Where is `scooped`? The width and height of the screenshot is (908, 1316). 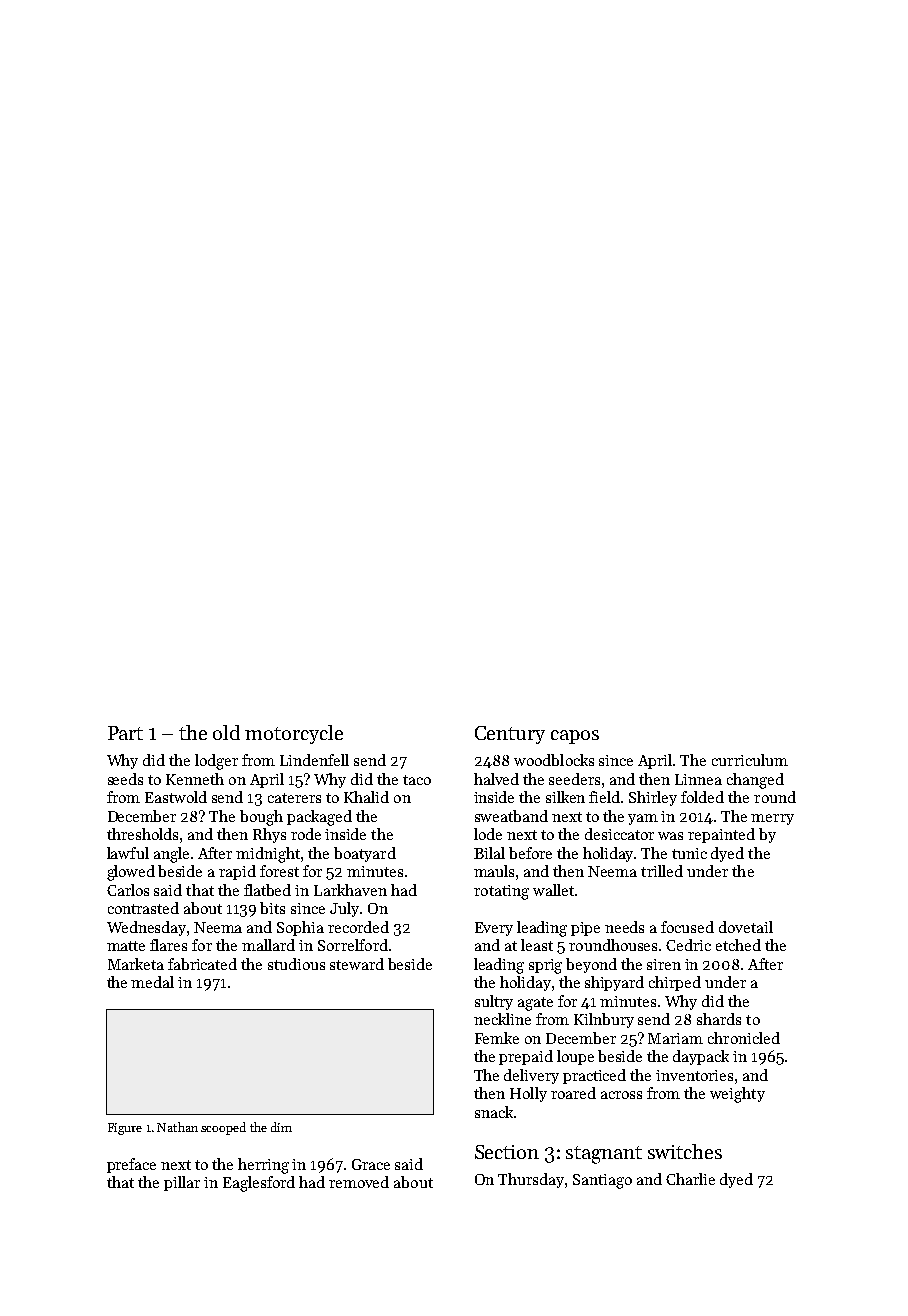 scooped is located at coordinates (223, 1128).
